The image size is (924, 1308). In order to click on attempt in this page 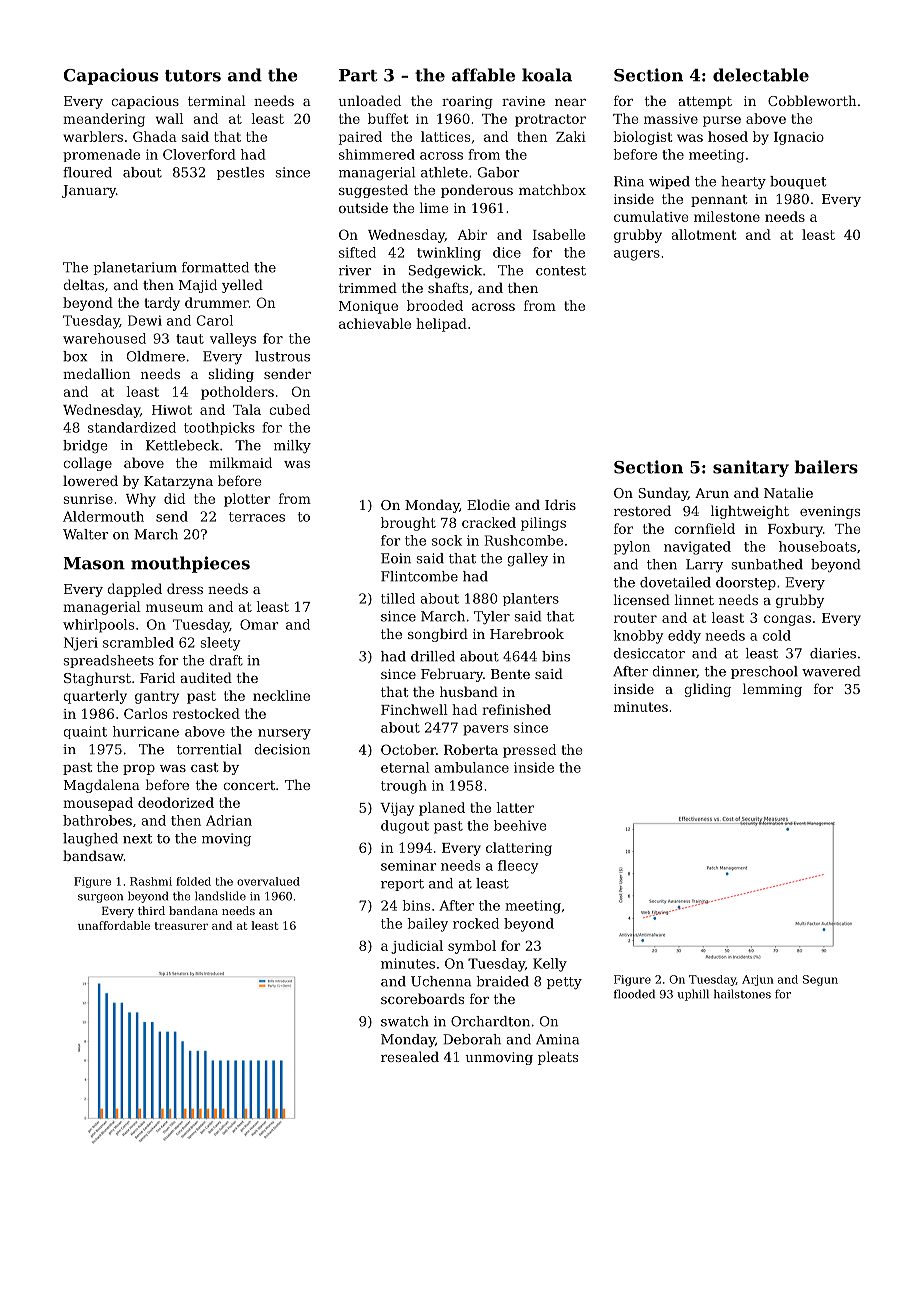, I will do `click(705, 102)`.
